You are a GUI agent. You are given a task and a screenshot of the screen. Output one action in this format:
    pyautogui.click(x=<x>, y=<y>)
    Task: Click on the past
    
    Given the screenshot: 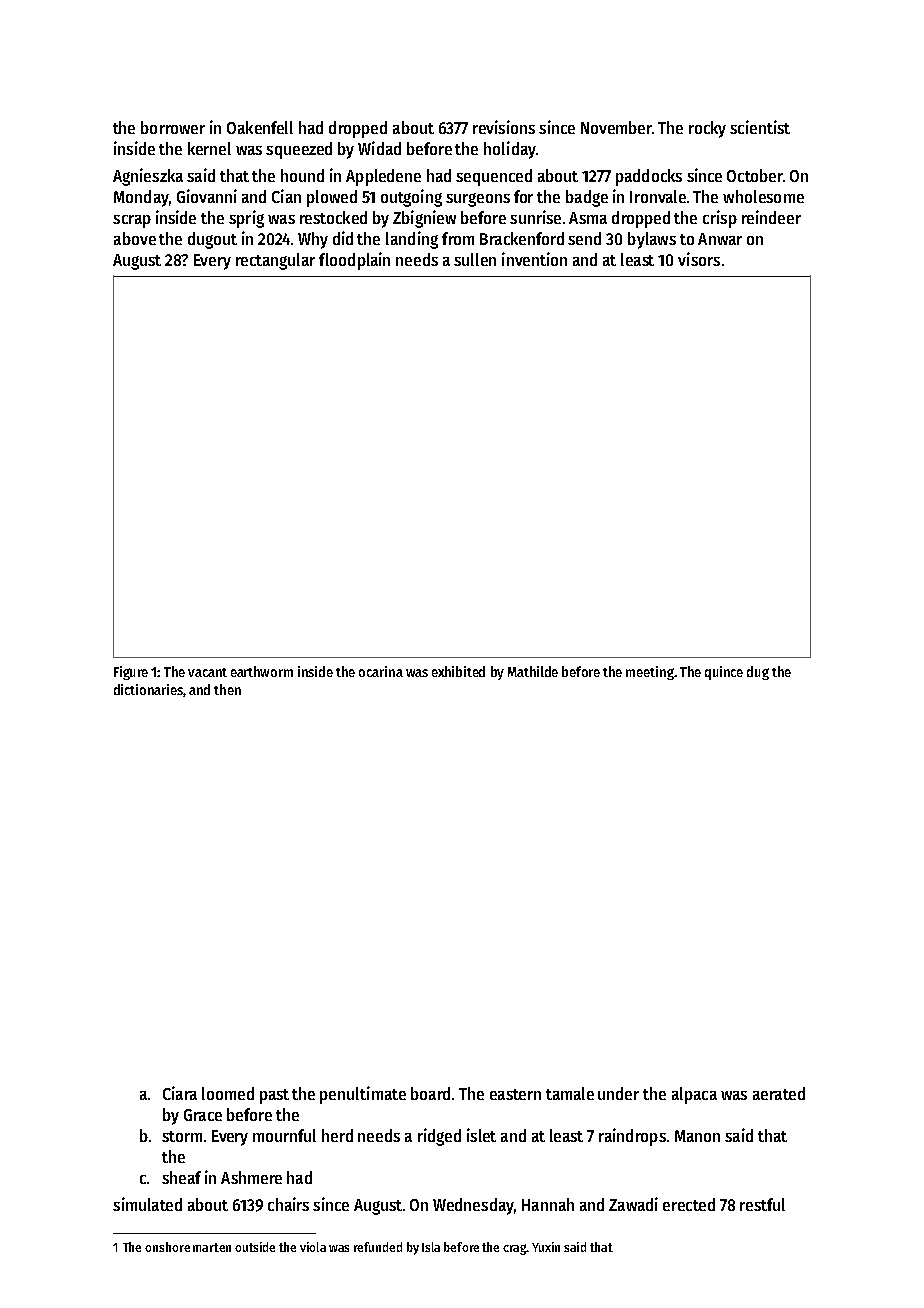 What is the action you would take?
    pyautogui.click(x=274, y=1096)
